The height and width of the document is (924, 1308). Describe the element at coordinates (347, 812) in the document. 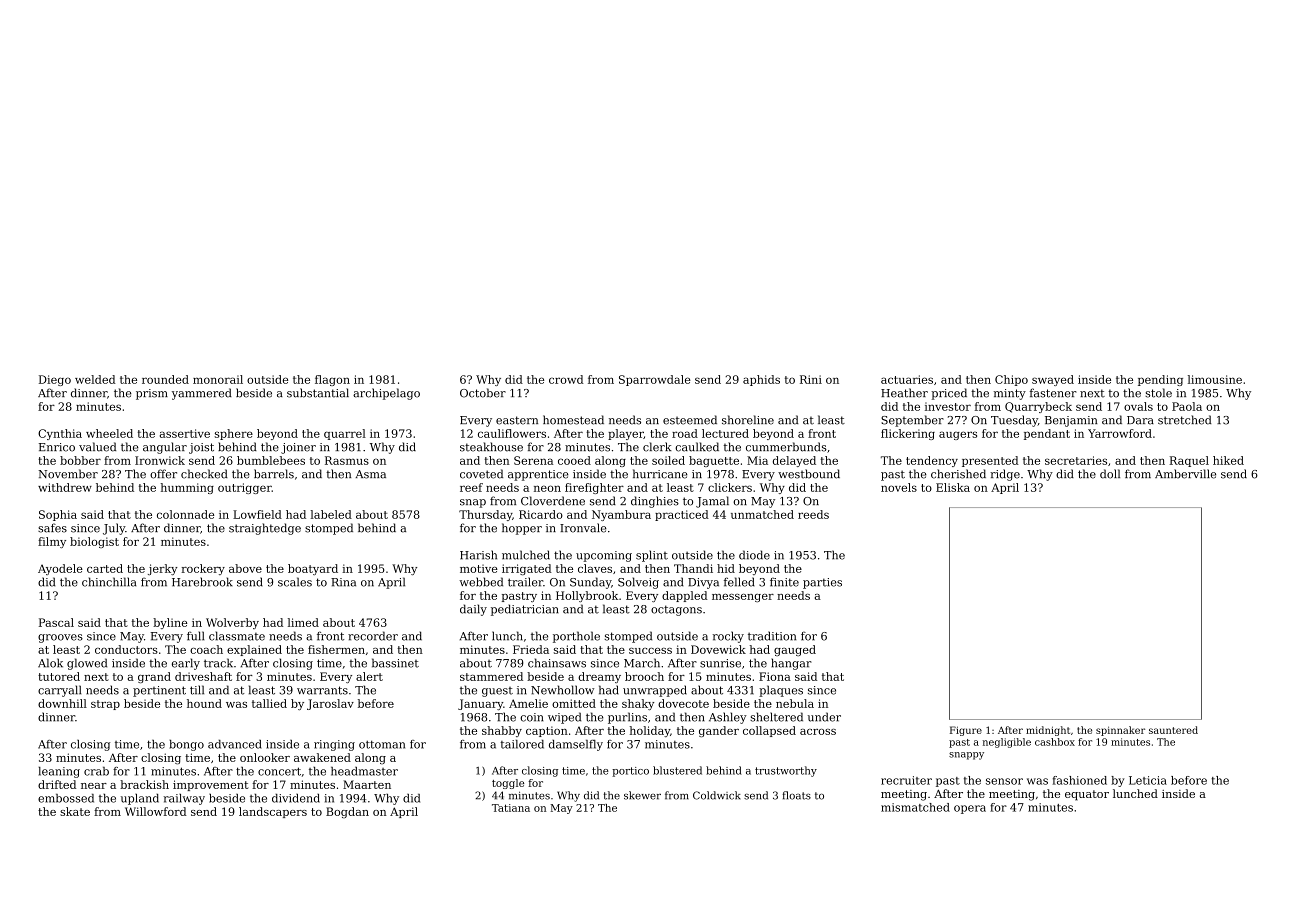

I see `Bogdan` at that location.
